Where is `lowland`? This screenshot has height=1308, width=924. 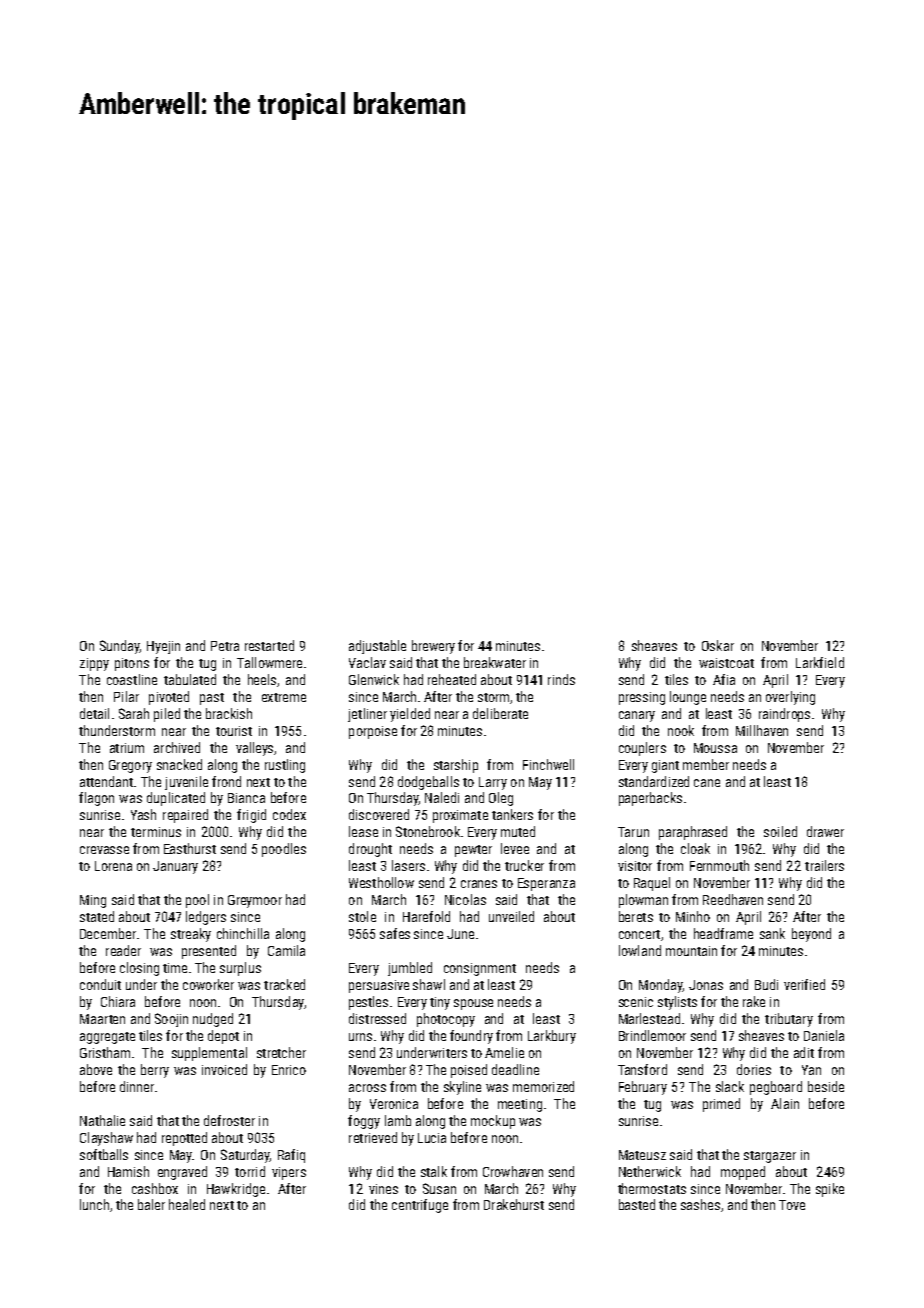
lowland is located at coordinates (640, 950).
